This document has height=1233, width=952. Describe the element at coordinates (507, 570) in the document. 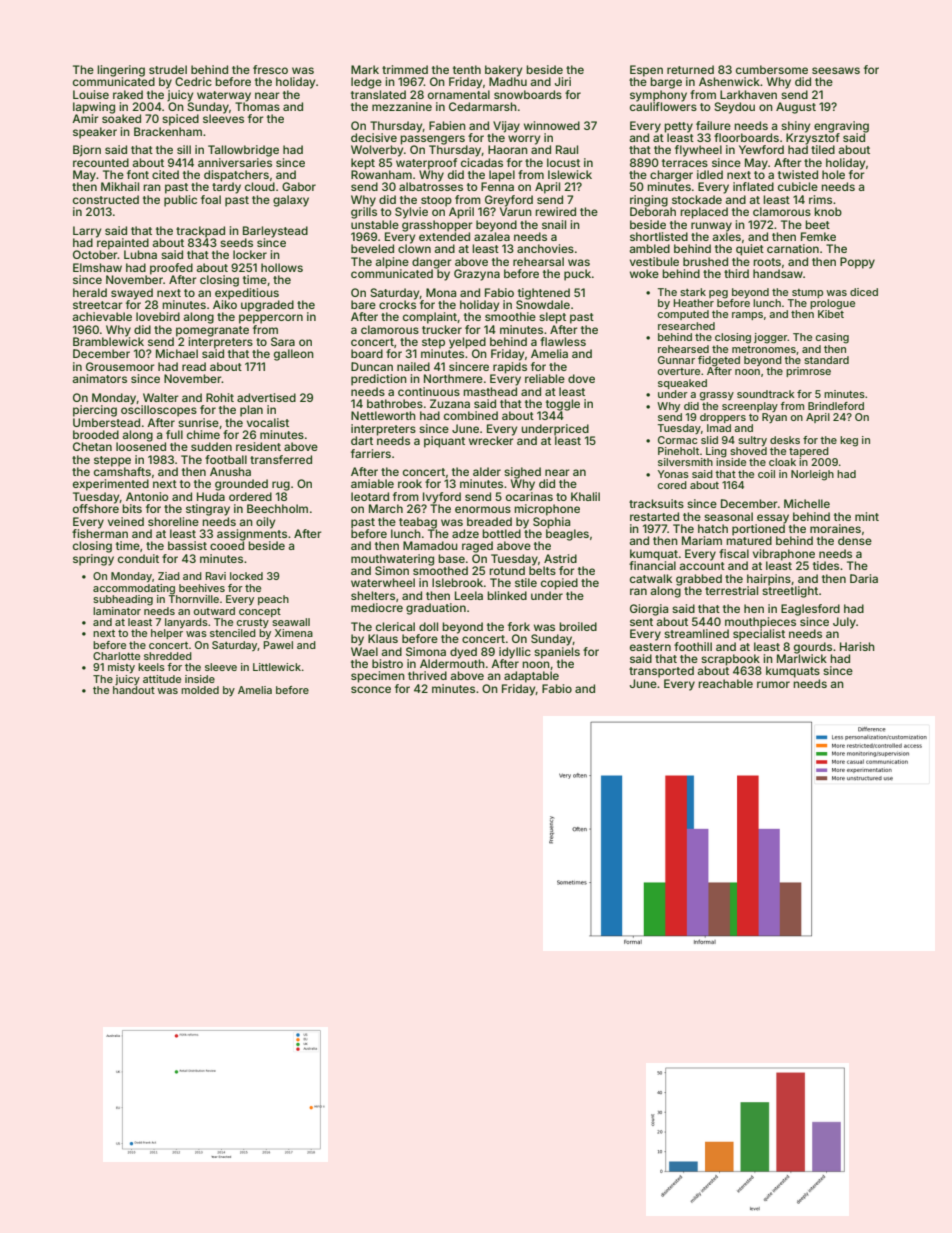

I see `rotund` at that location.
